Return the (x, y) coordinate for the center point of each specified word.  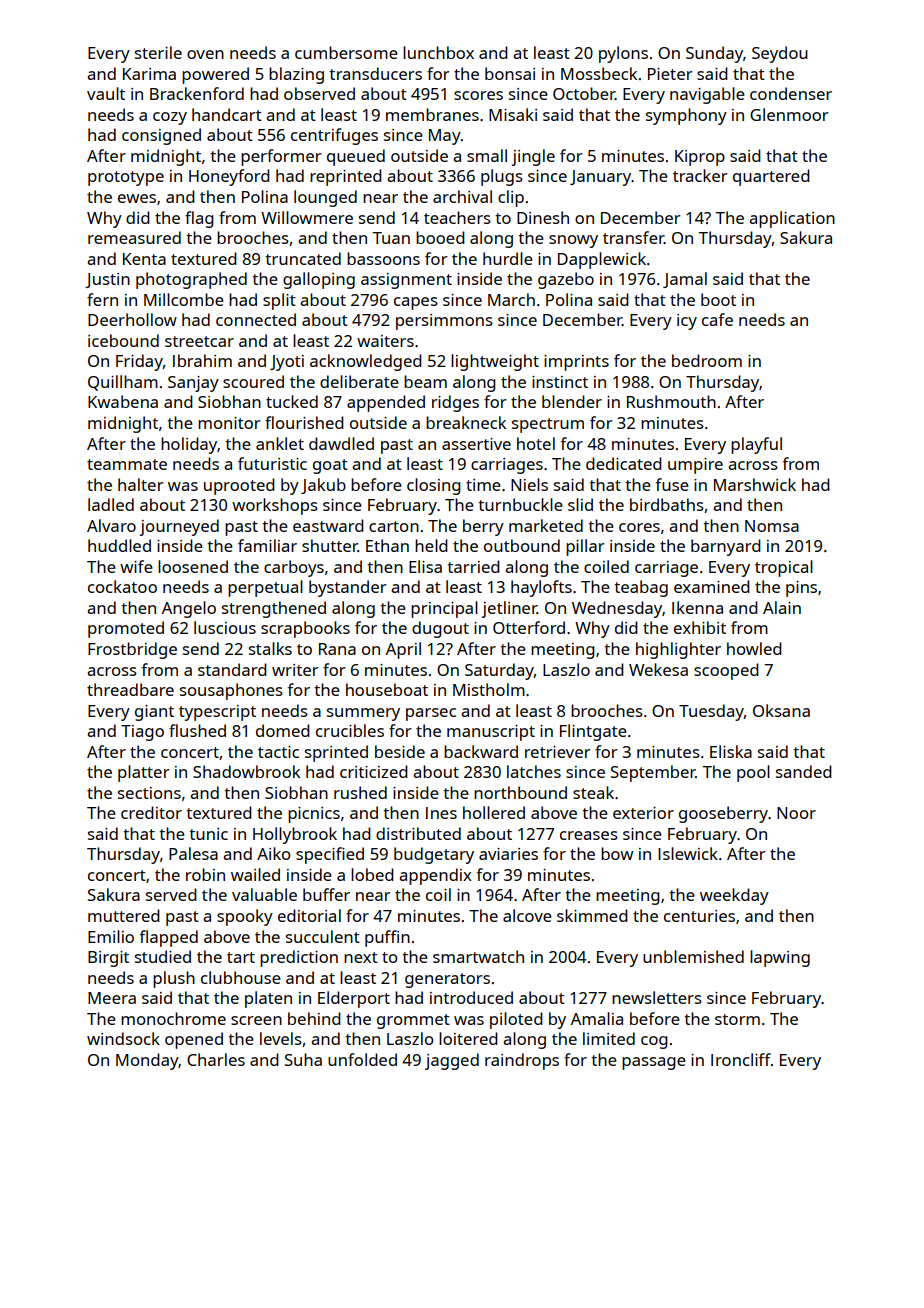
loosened (193, 566)
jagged (452, 1061)
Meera (112, 998)
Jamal (685, 280)
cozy (170, 118)
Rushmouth (671, 401)
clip (511, 198)
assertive (476, 444)
